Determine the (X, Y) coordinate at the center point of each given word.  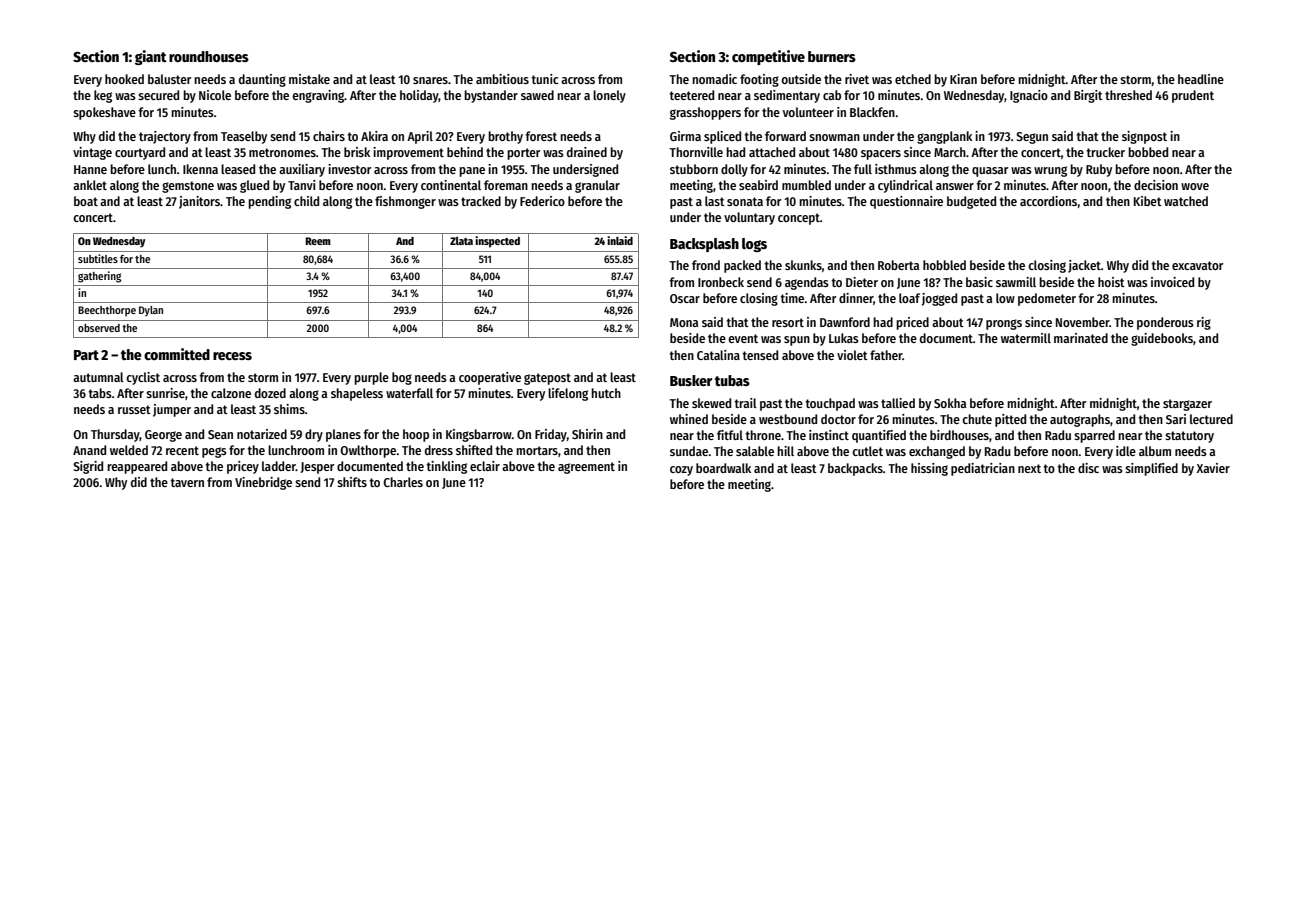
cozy (681, 471)
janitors (199, 202)
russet (134, 409)
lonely (609, 96)
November (1082, 322)
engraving (318, 96)
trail (745, 403)
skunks (803, 265)
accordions (1048, 201)
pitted (1010, 420)
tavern (187, 482)
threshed (1128, 95)
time (792, 298)
